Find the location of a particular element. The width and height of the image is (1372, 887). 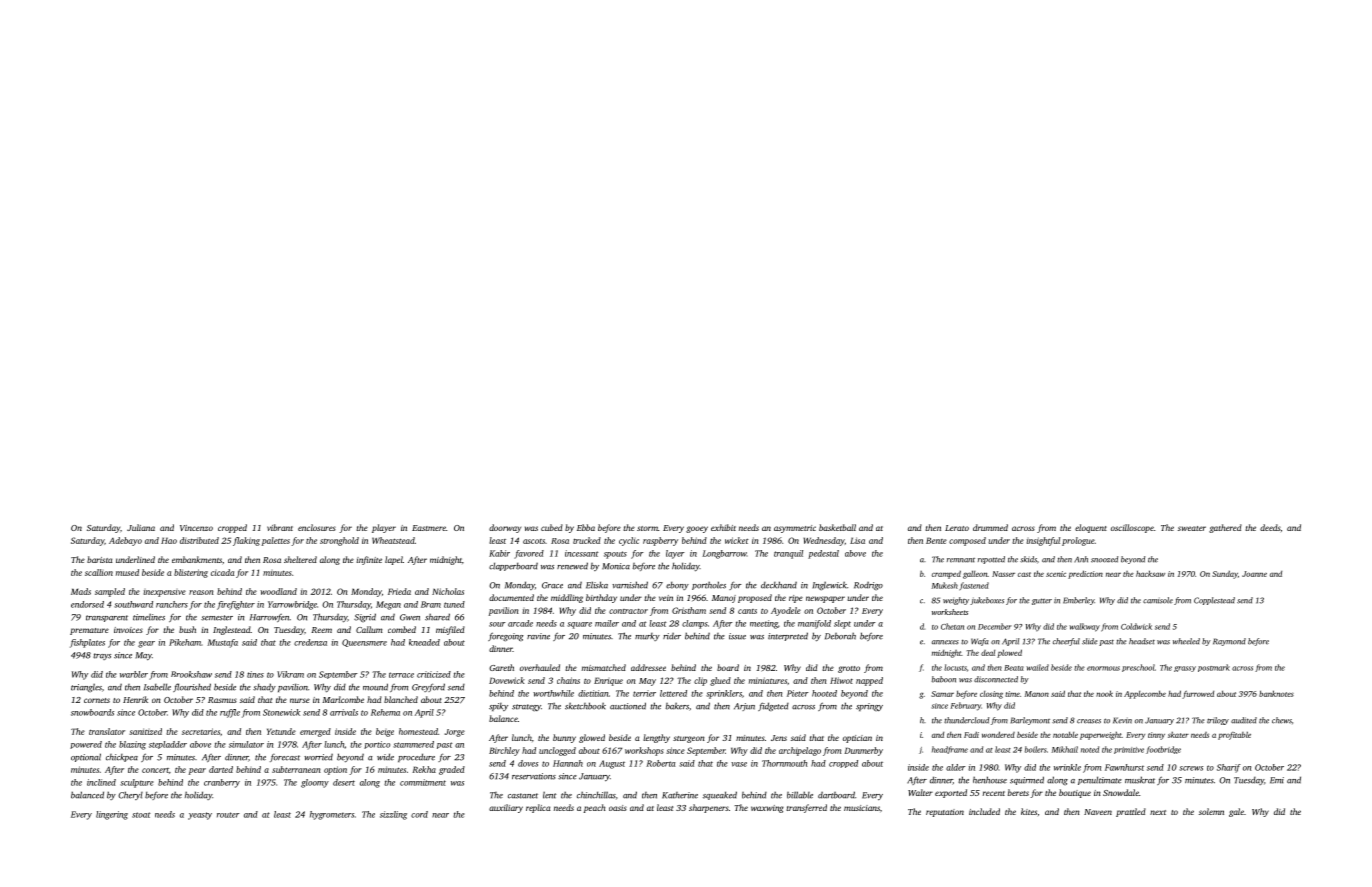

Ebba is located at coordinates (586, 527).
